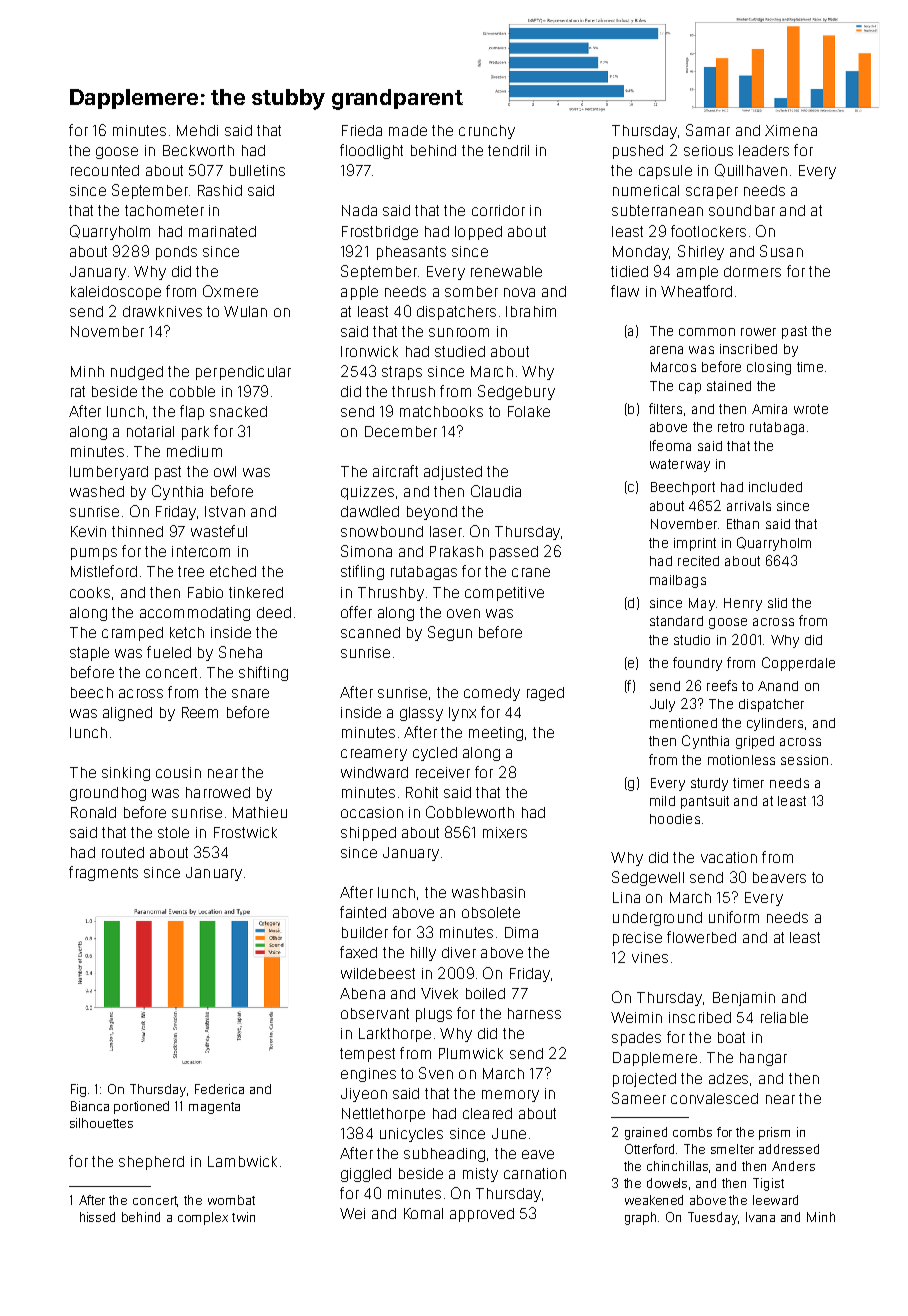 Image resolution: width=908 pixels, height=1316 pixels. What do you see at coordinates (402, 373) in the screenshot?
I see `straps` at bounding box center [402, 373].
